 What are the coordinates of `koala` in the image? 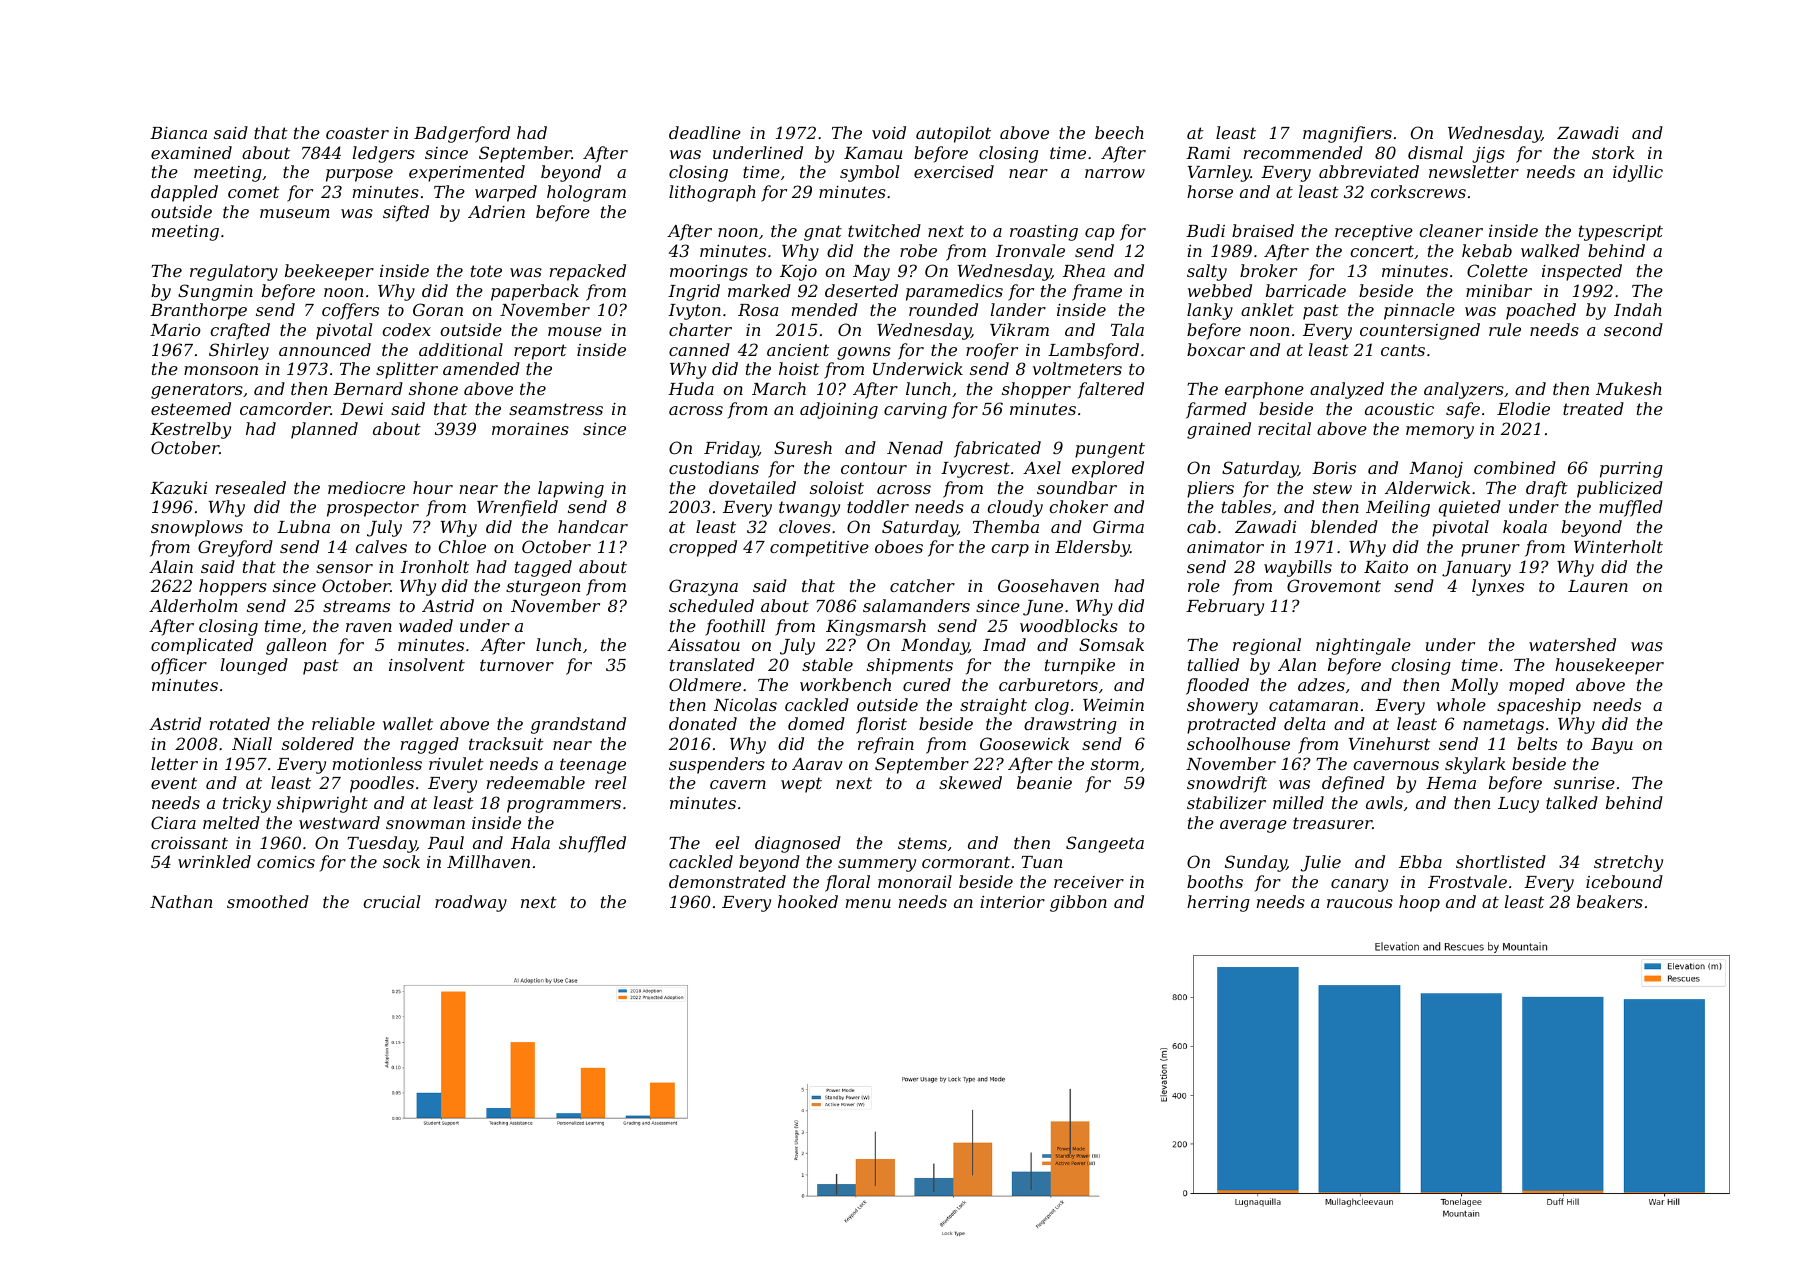 It's located at (1525, 526).
